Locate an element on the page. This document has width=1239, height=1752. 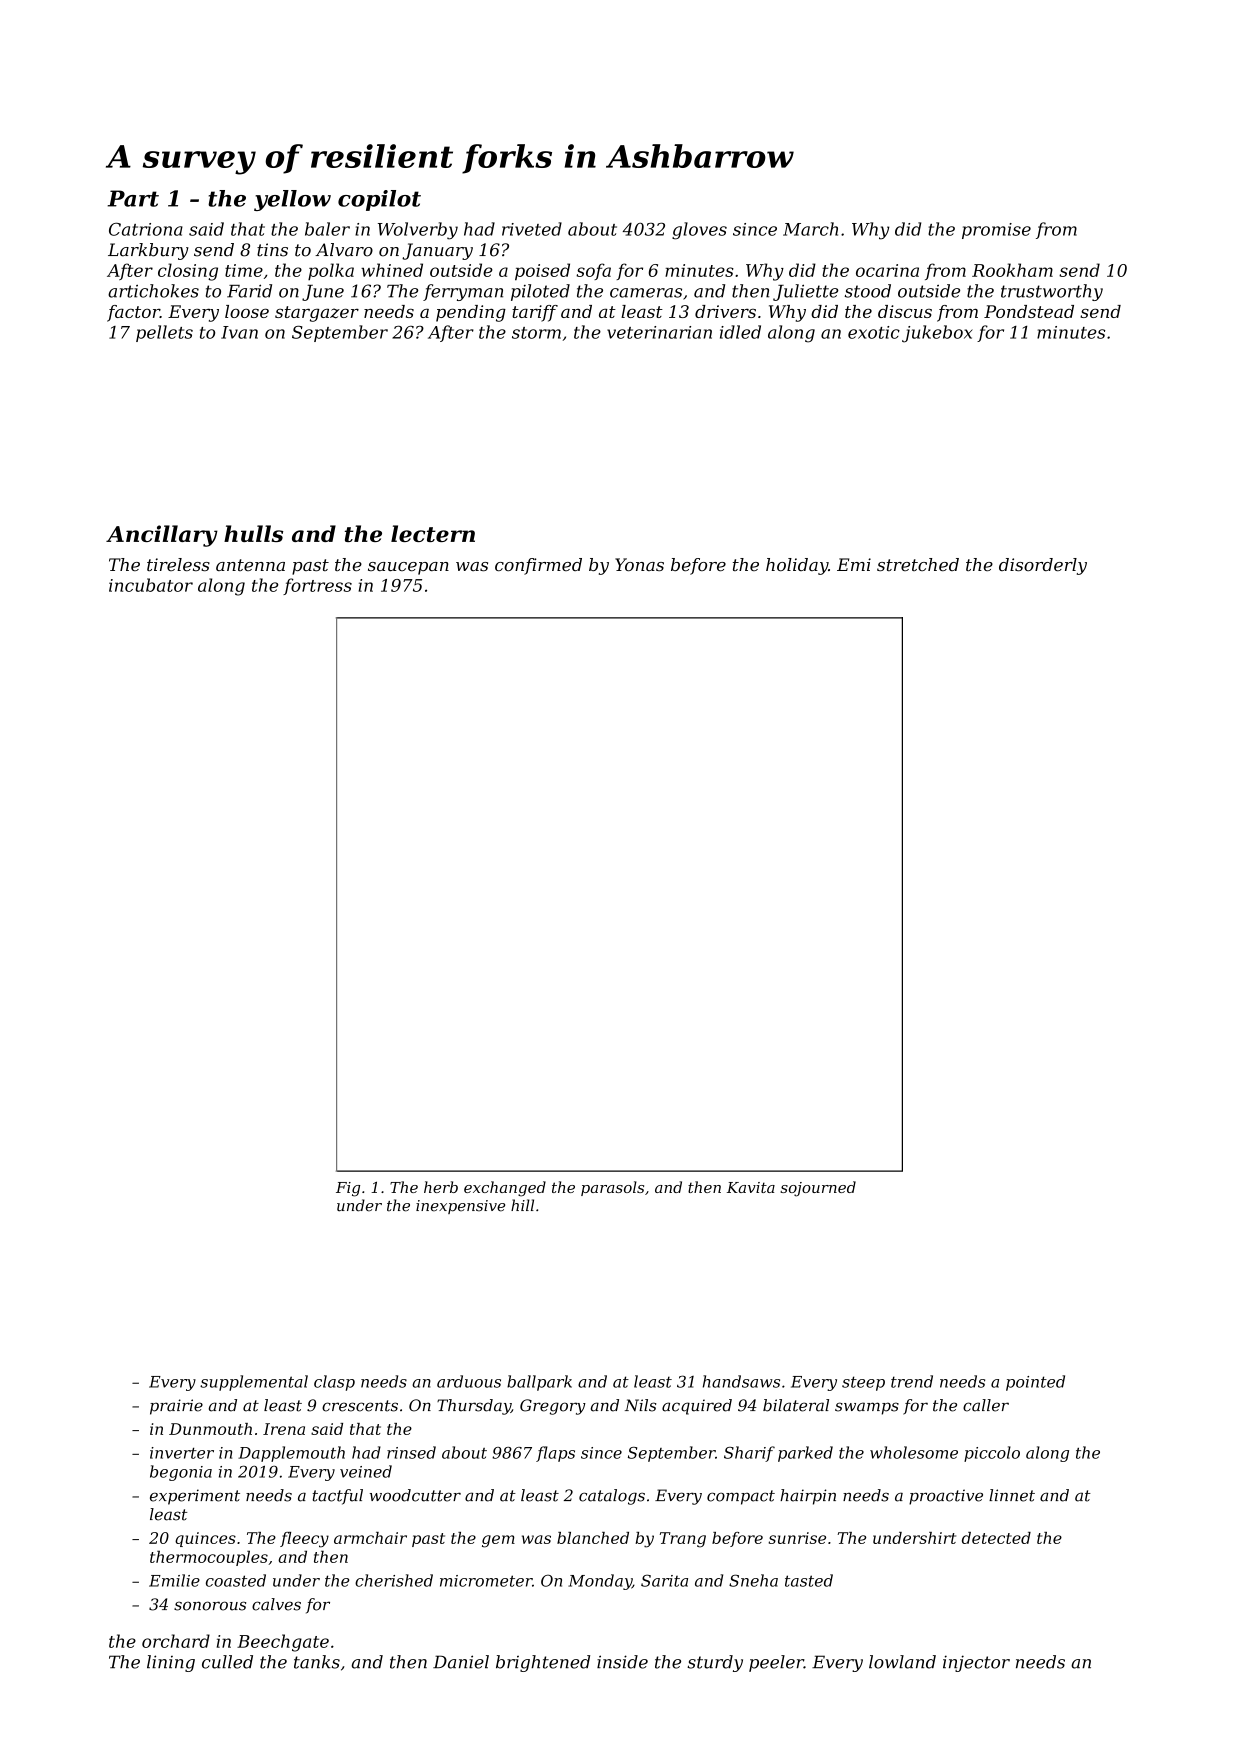
stretched is located at coordinates (918, 564).
